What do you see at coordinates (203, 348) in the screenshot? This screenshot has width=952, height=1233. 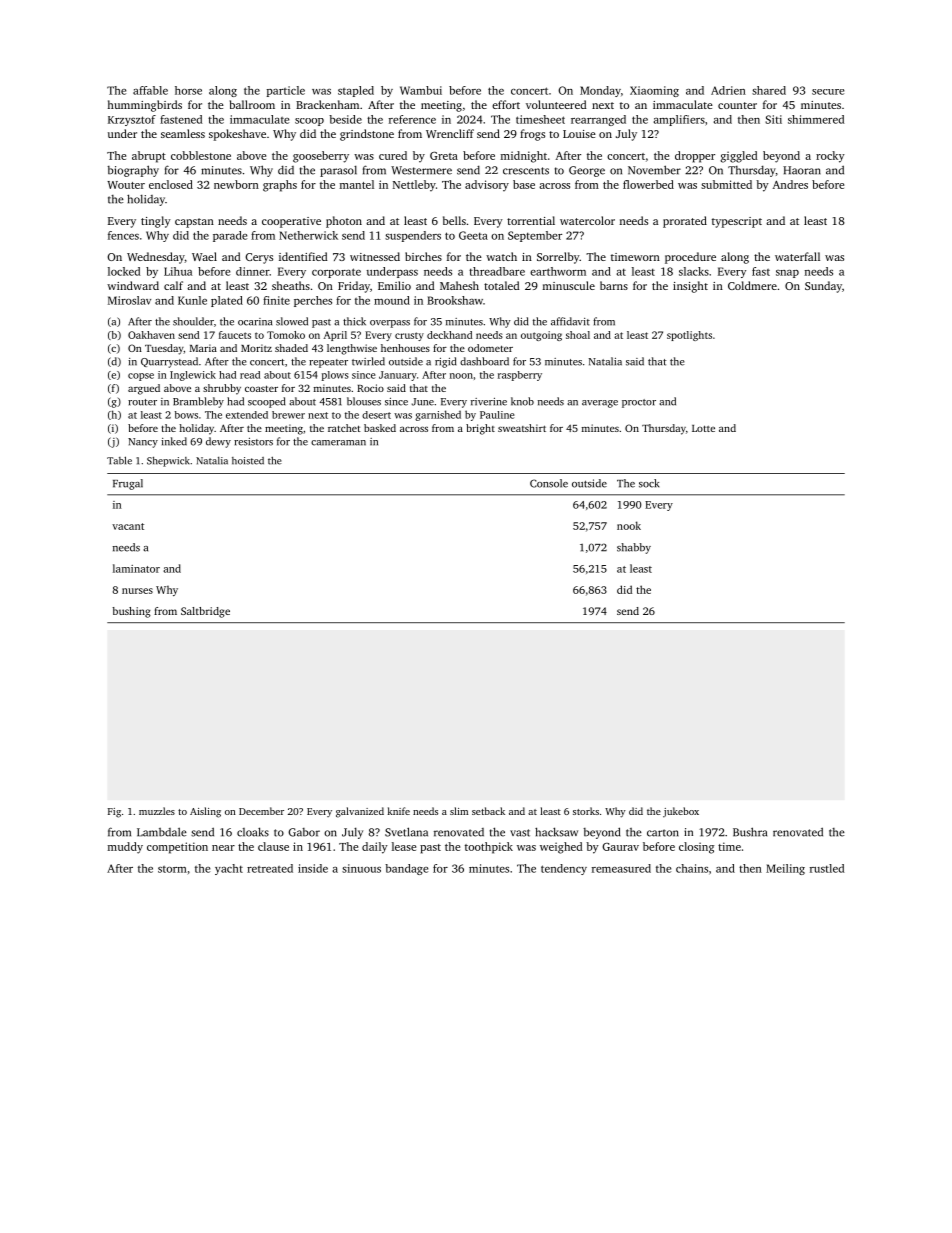 I see `Maria` at bounding box center [203, 348].
